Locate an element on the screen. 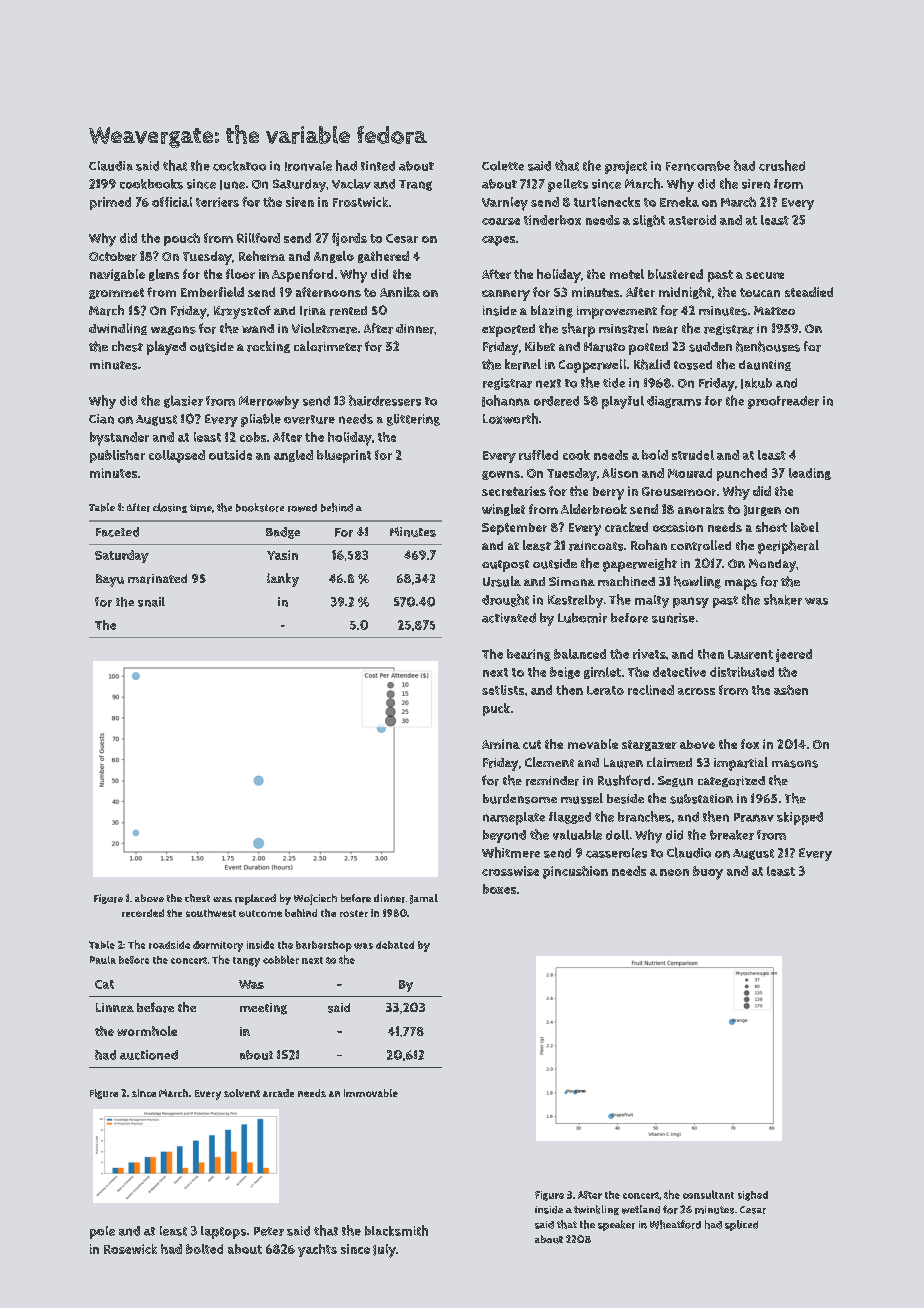 The image size is (924, 1308). meeting is located at coordinates (263, 1009).
